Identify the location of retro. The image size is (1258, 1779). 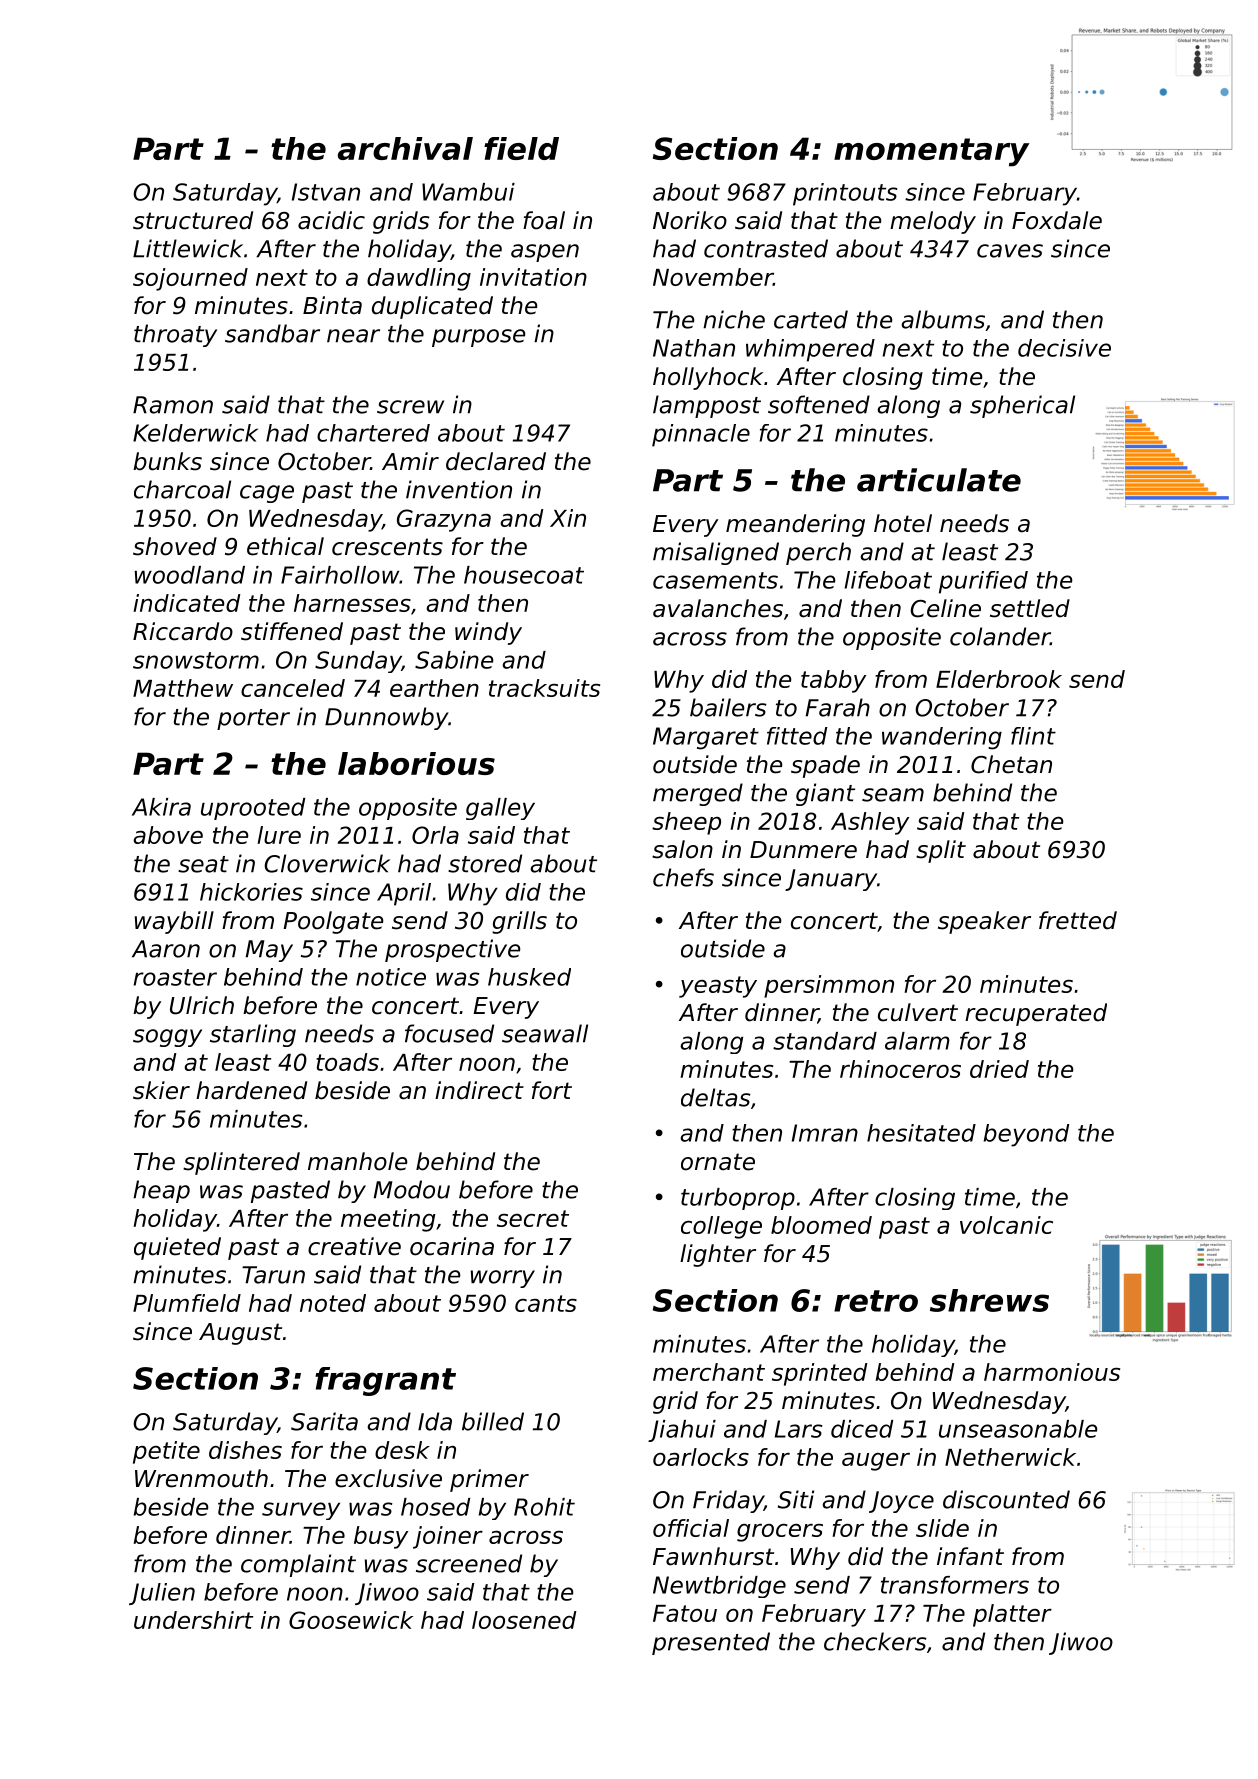
(876, 1301).
